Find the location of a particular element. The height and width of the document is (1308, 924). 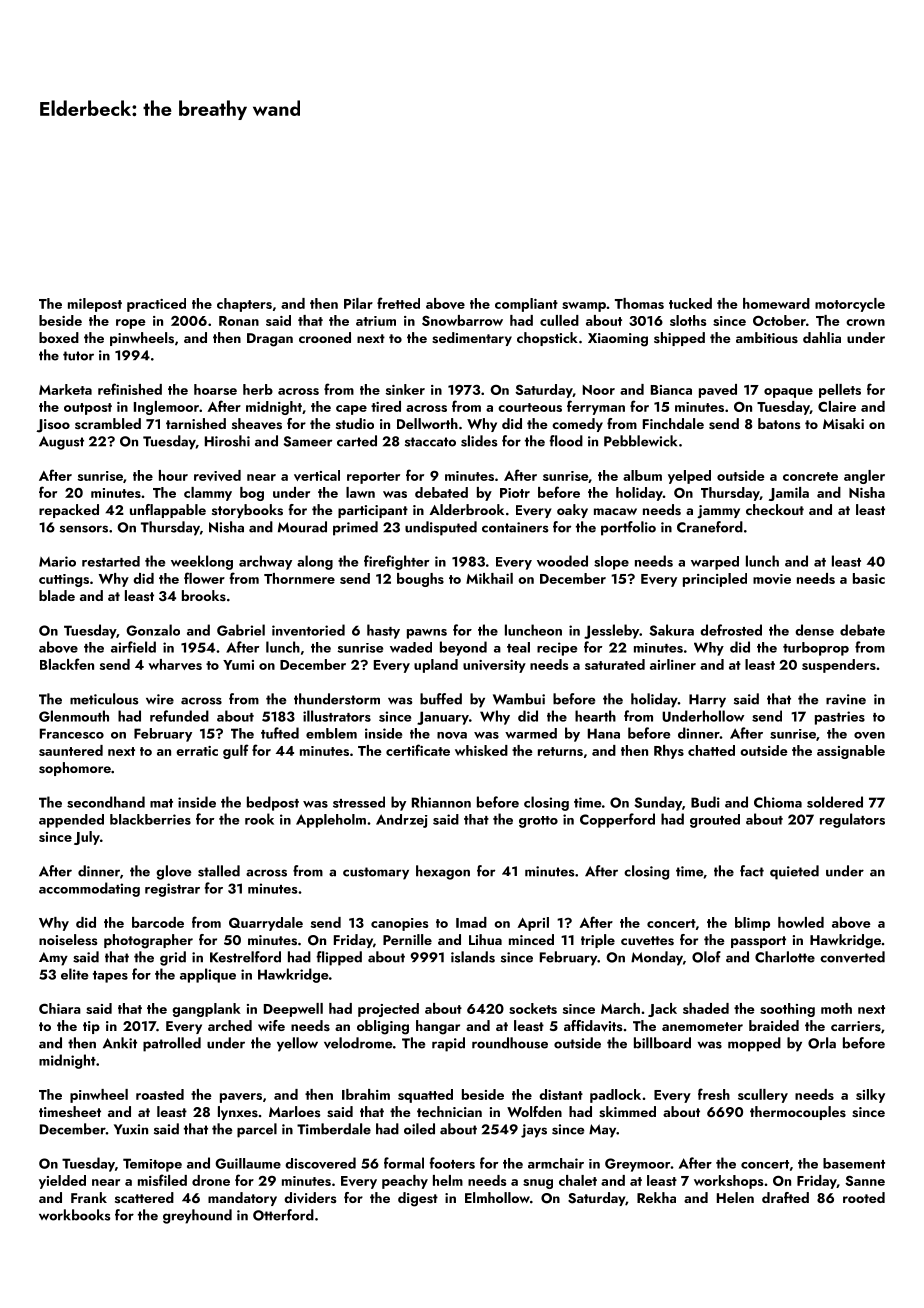

regulators is located at coordinates (852, 820).
